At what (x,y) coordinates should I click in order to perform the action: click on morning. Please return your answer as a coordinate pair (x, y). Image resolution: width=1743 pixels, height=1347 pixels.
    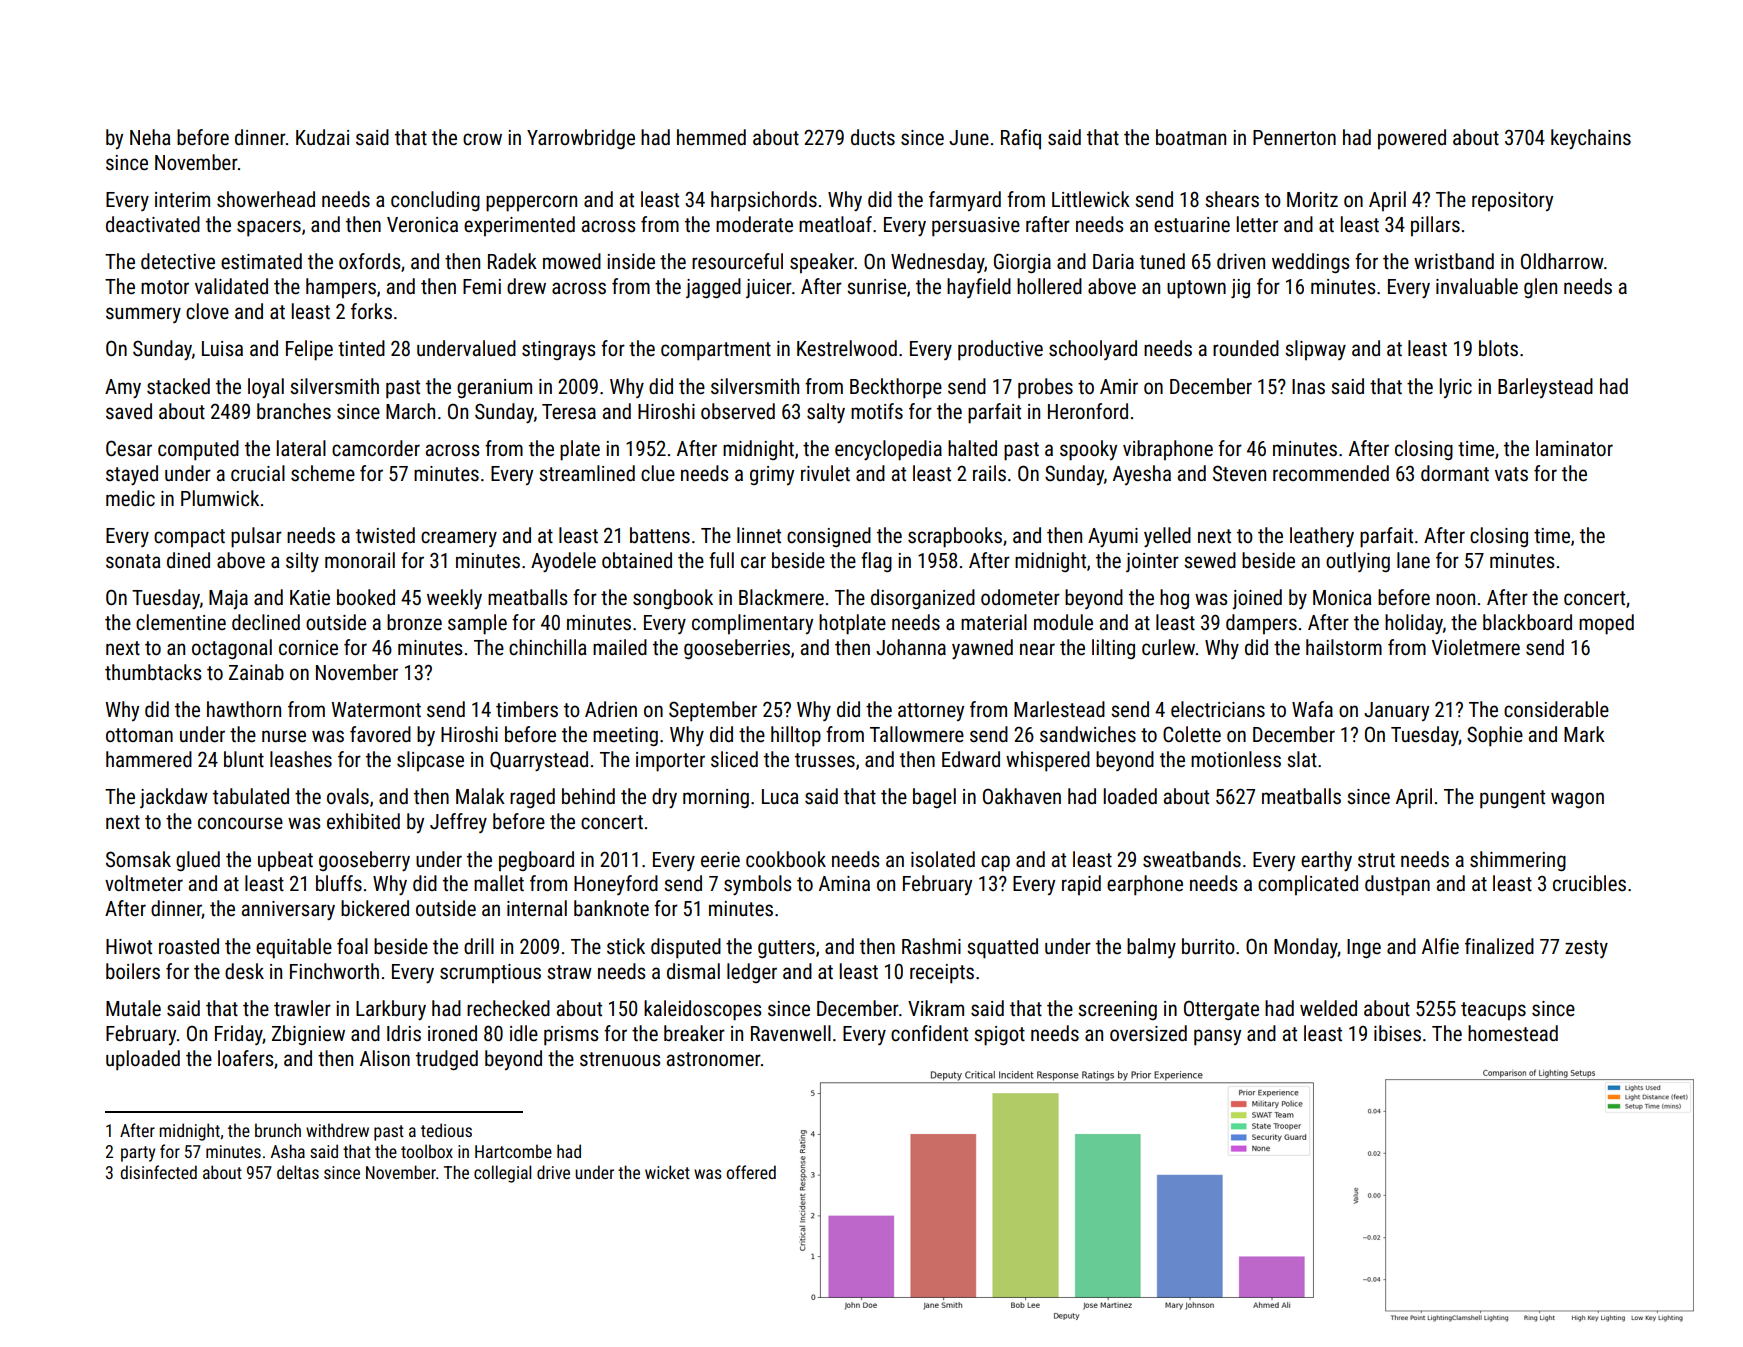
    Looking at the image, I should click on (716, 798).
